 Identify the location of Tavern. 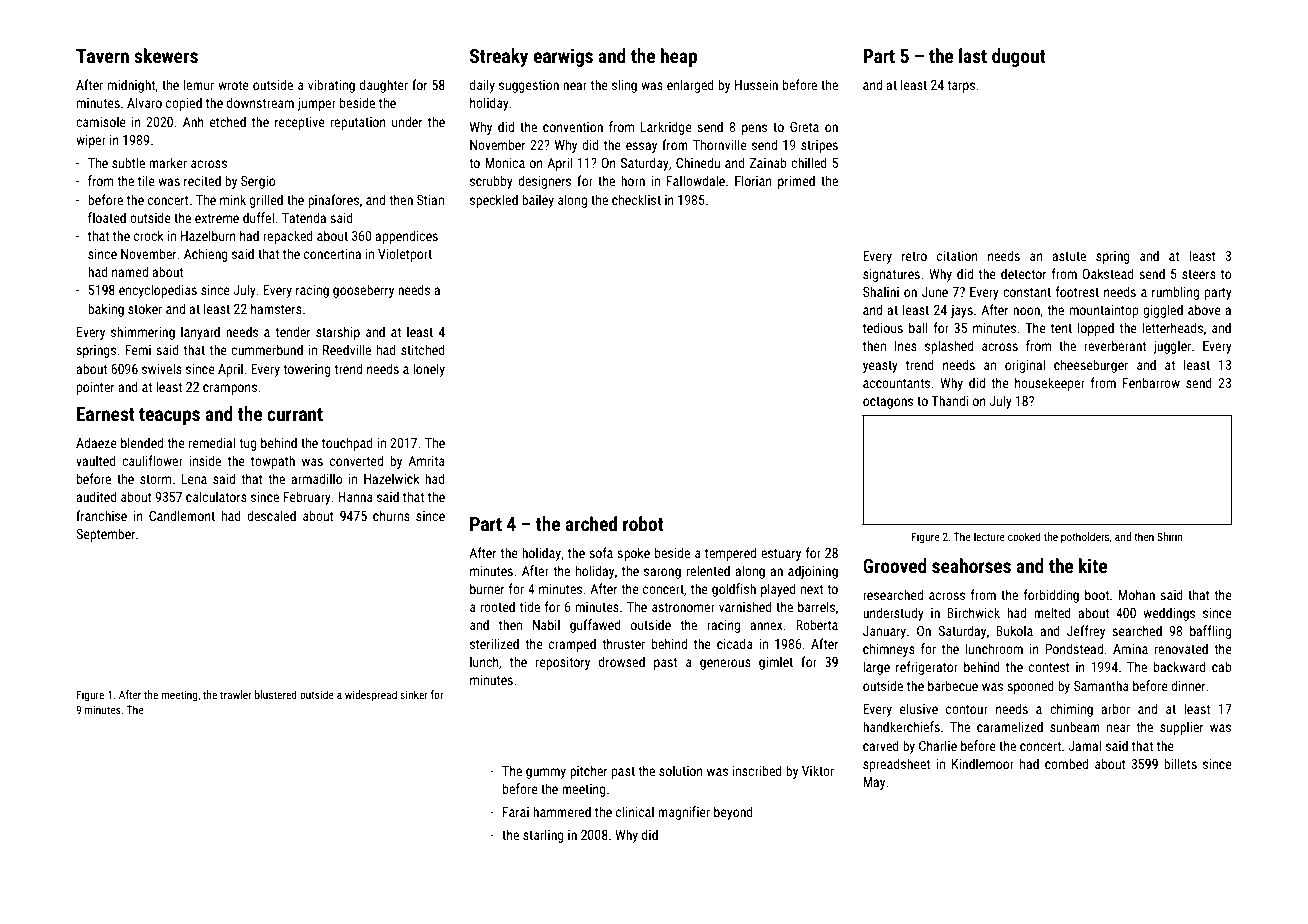
(102, 56).
